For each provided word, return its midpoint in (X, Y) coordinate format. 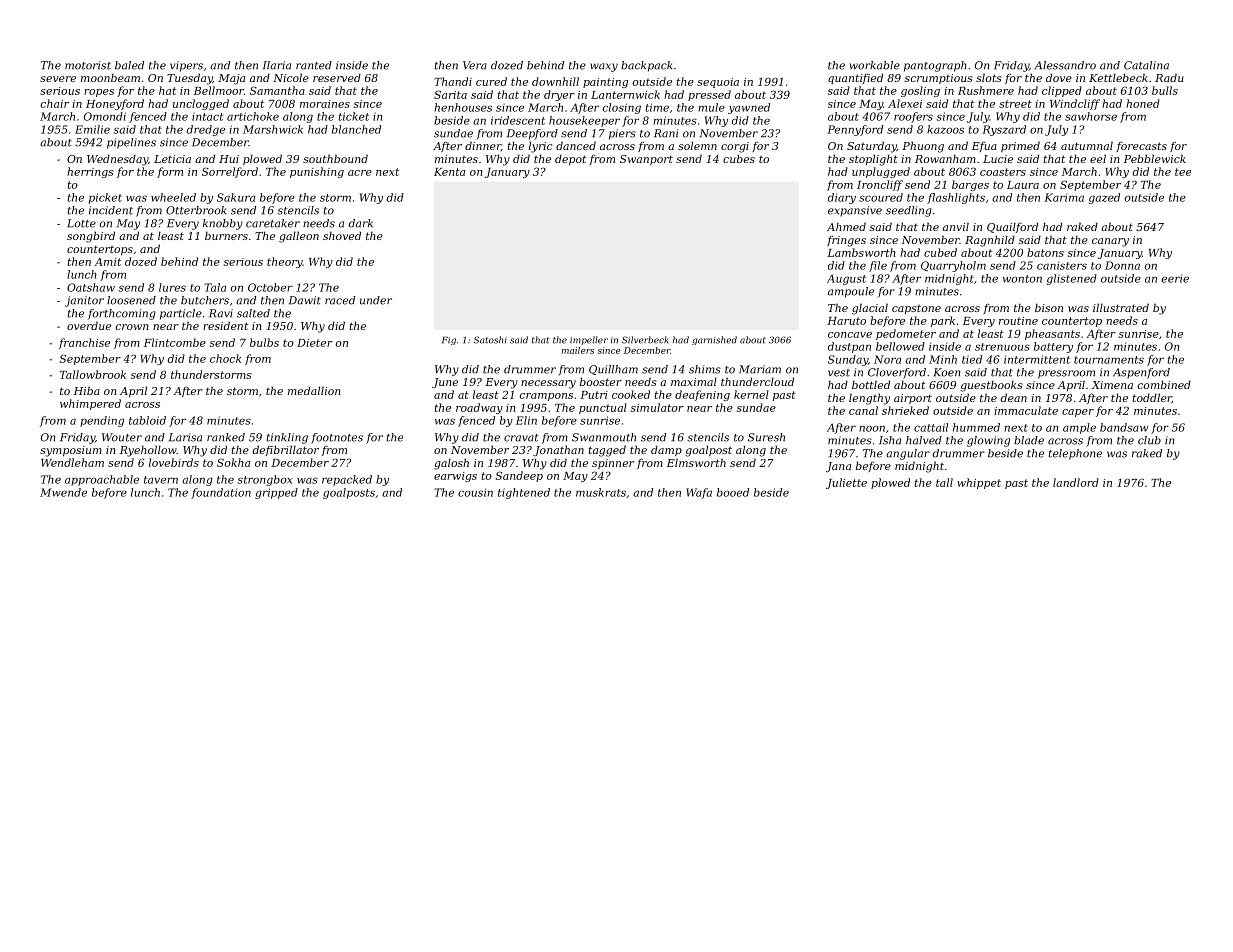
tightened (524, 493)
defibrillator (286, 450)
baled (129, 65)
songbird (91, 237)
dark (361, 223)
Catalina (1146, 65)
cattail (931, 427)
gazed (1104, 198)
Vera (475, 65)
